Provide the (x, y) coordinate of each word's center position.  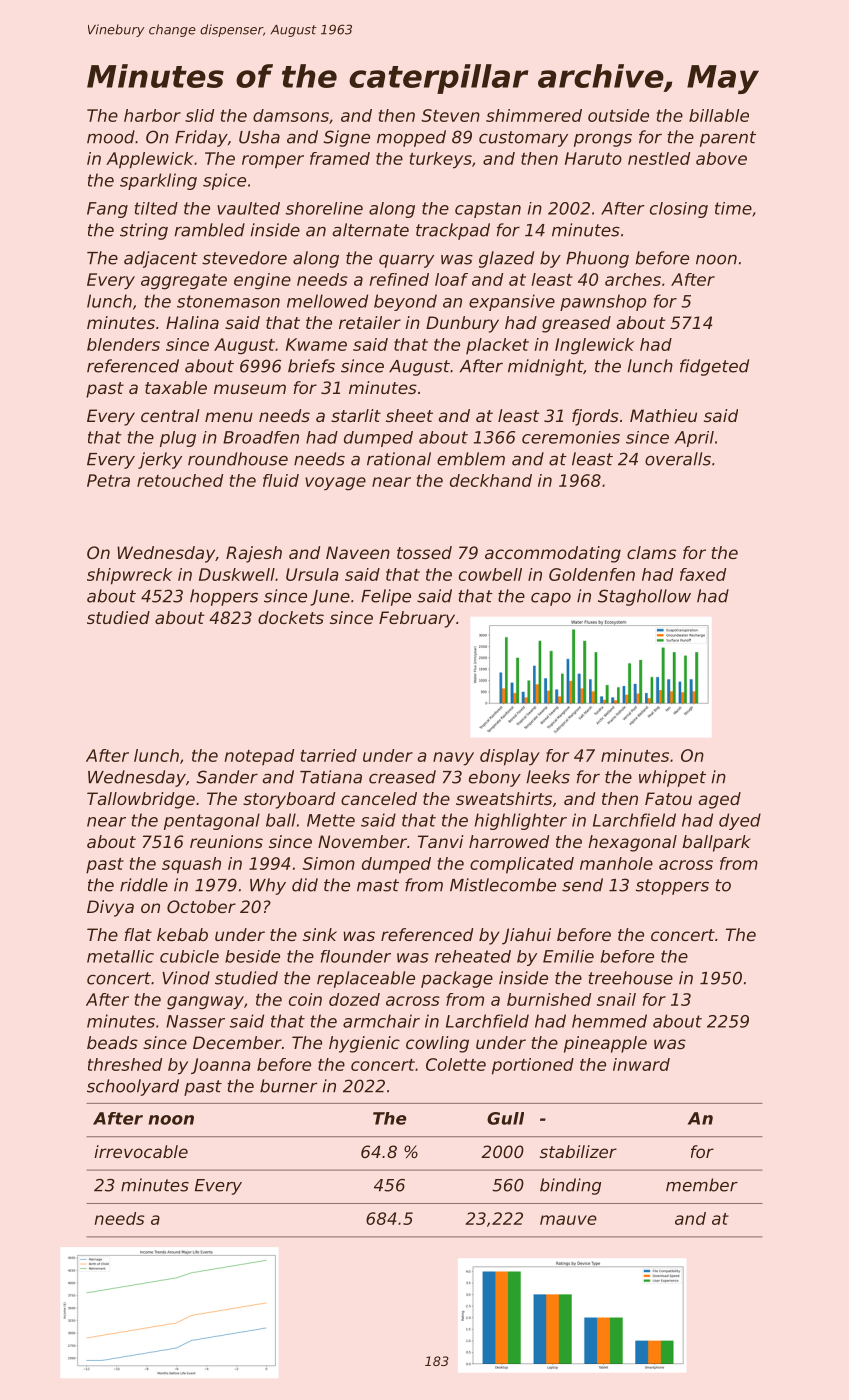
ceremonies (571, 437)
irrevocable (141, 1151)
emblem (471, 459)
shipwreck (129, 576)
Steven (450, 115)
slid (199, 115)
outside (618, 115)
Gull (505, 1118)
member (702, 1185)
